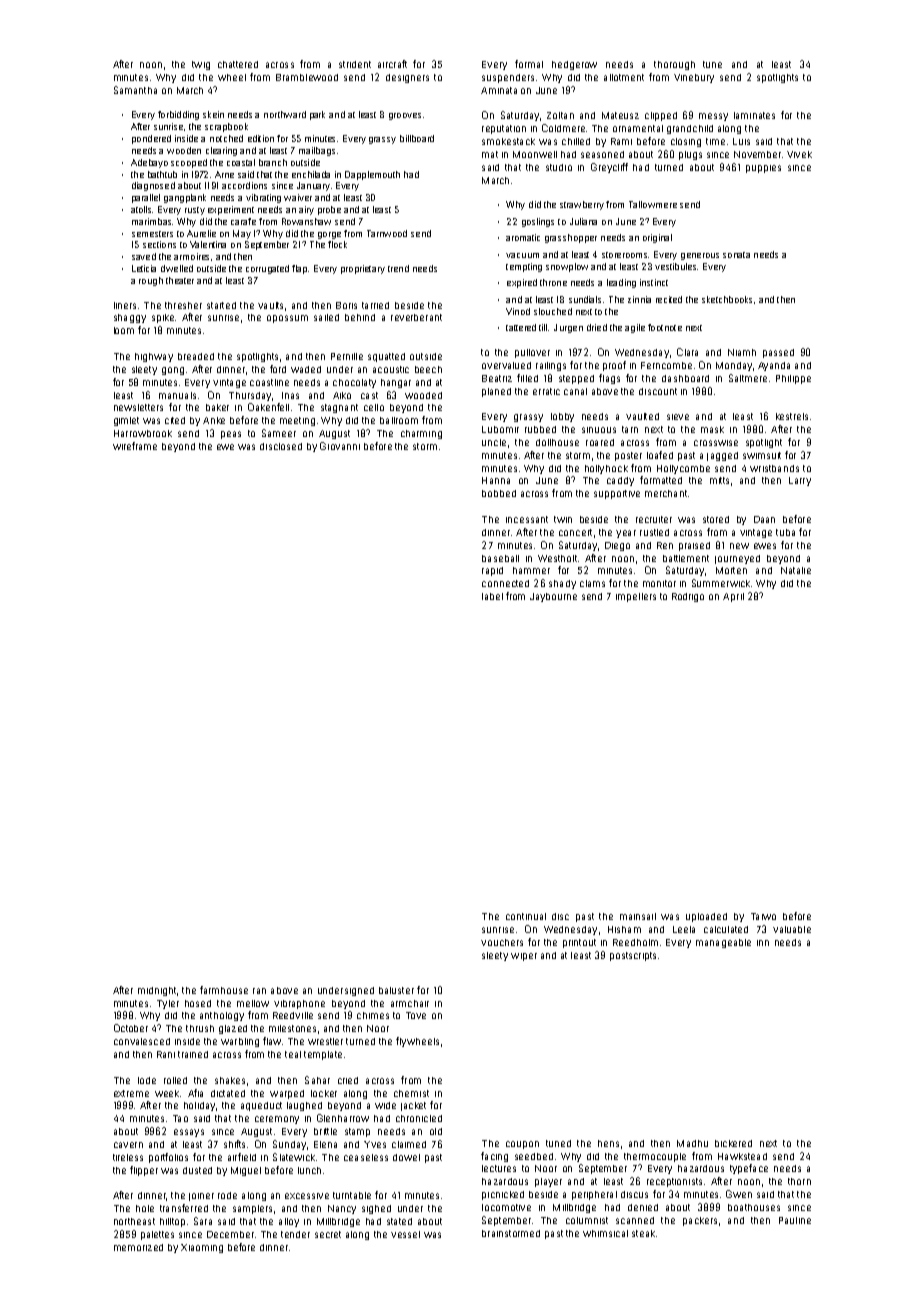  What do you see at coordinates (706, 917) in the image?
I see `uploaded` at bounding box center [706, 917].
